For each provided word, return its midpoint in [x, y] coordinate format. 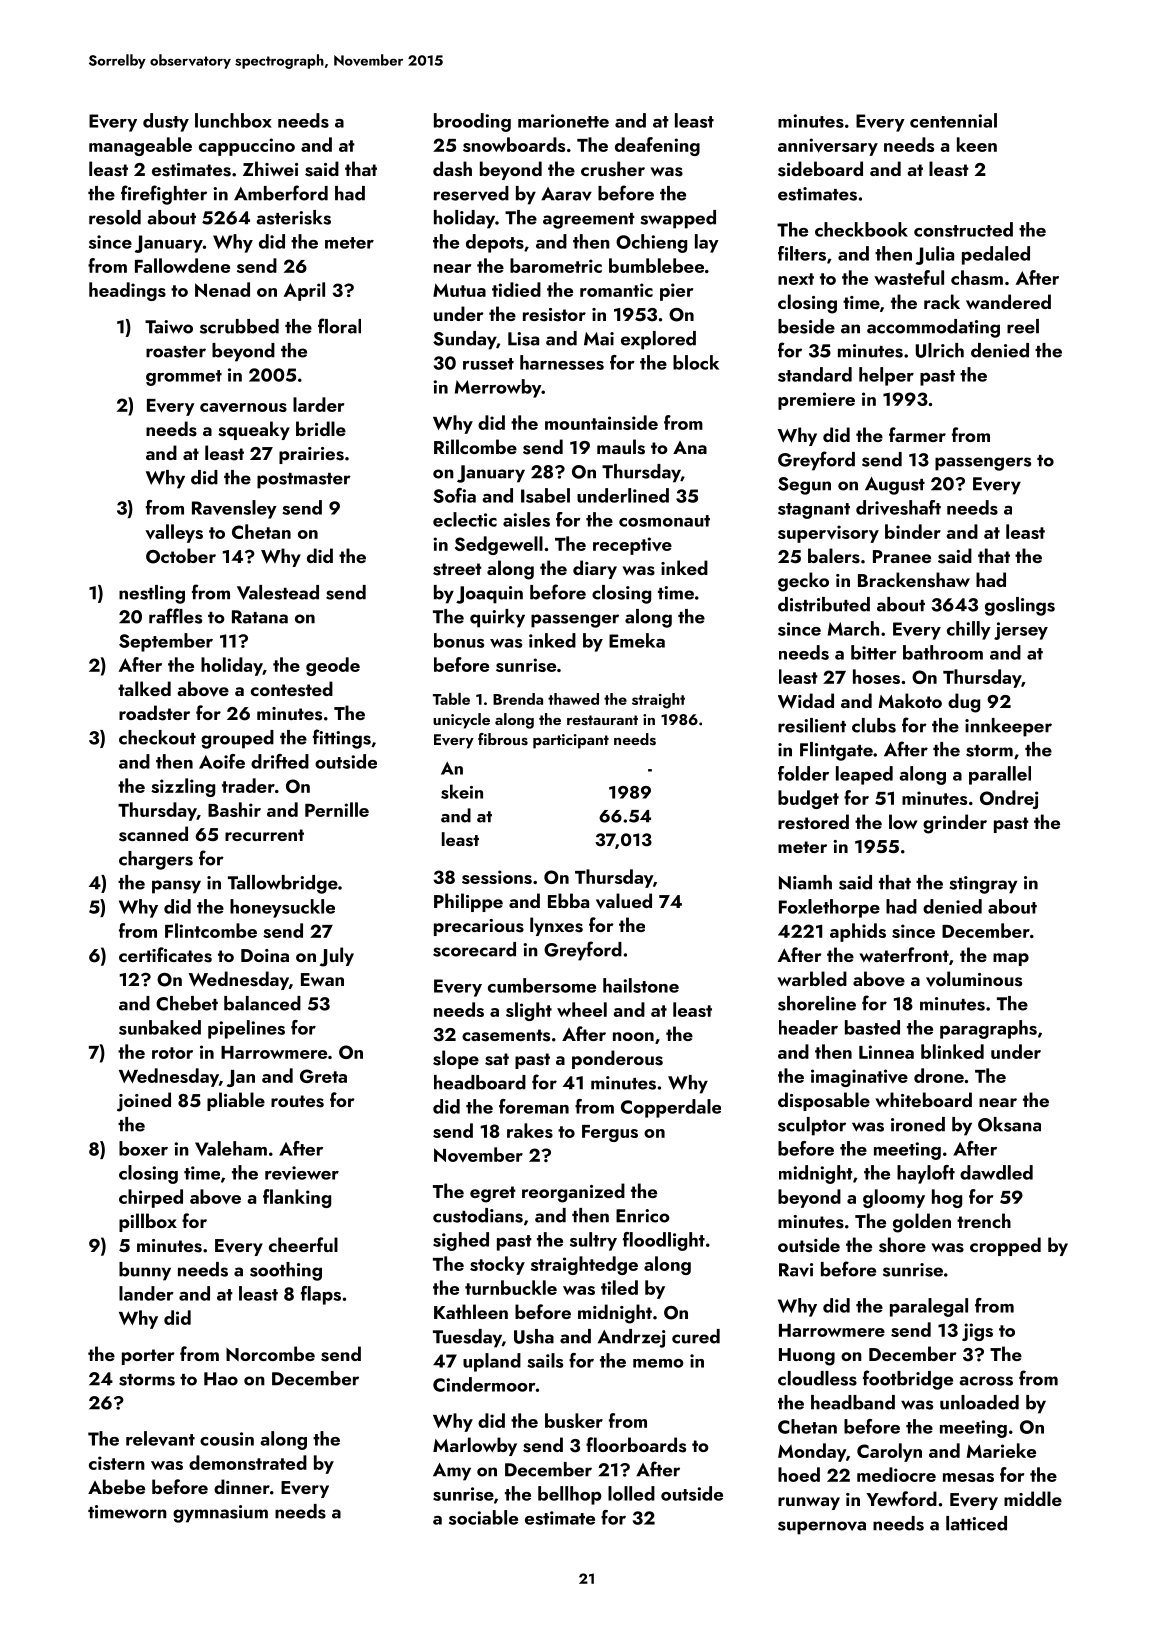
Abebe [116, 1486]
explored [658, 340]
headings [127, 291]
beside [806, 326]
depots [495, 243]
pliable [236, 1101]
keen [977, 144]
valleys [174, 533]
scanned [153, 834]
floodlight [664, 1241]
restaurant [602, 720]
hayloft [926, 1174]
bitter [874, 652]
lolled [631, 1493]
